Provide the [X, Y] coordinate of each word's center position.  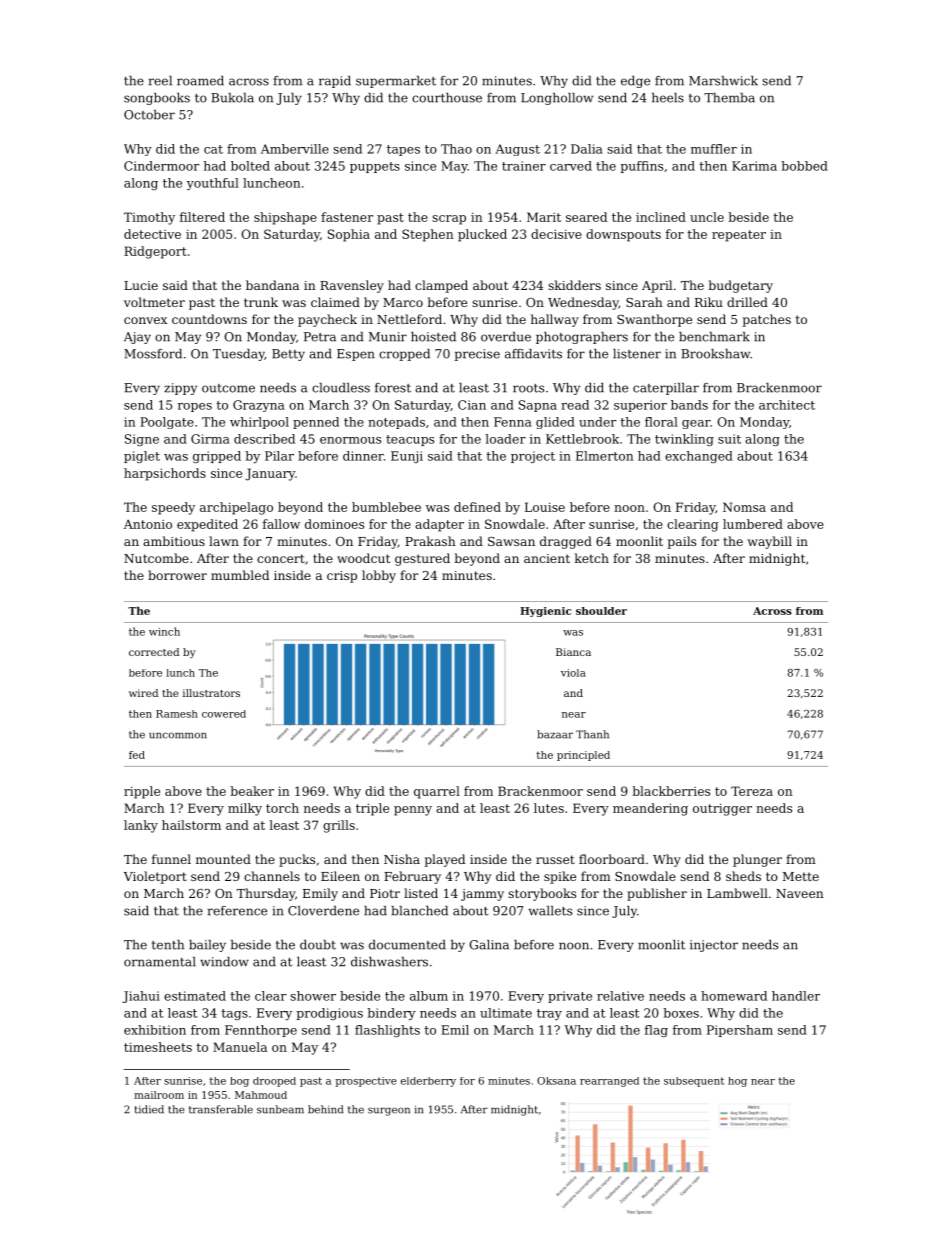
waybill [769, 542]
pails [682, 542]
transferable [221, 1109]
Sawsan [511, 541]
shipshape [285, 218]
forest [393, 388]
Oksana [556, 1081]
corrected [154, 652]
